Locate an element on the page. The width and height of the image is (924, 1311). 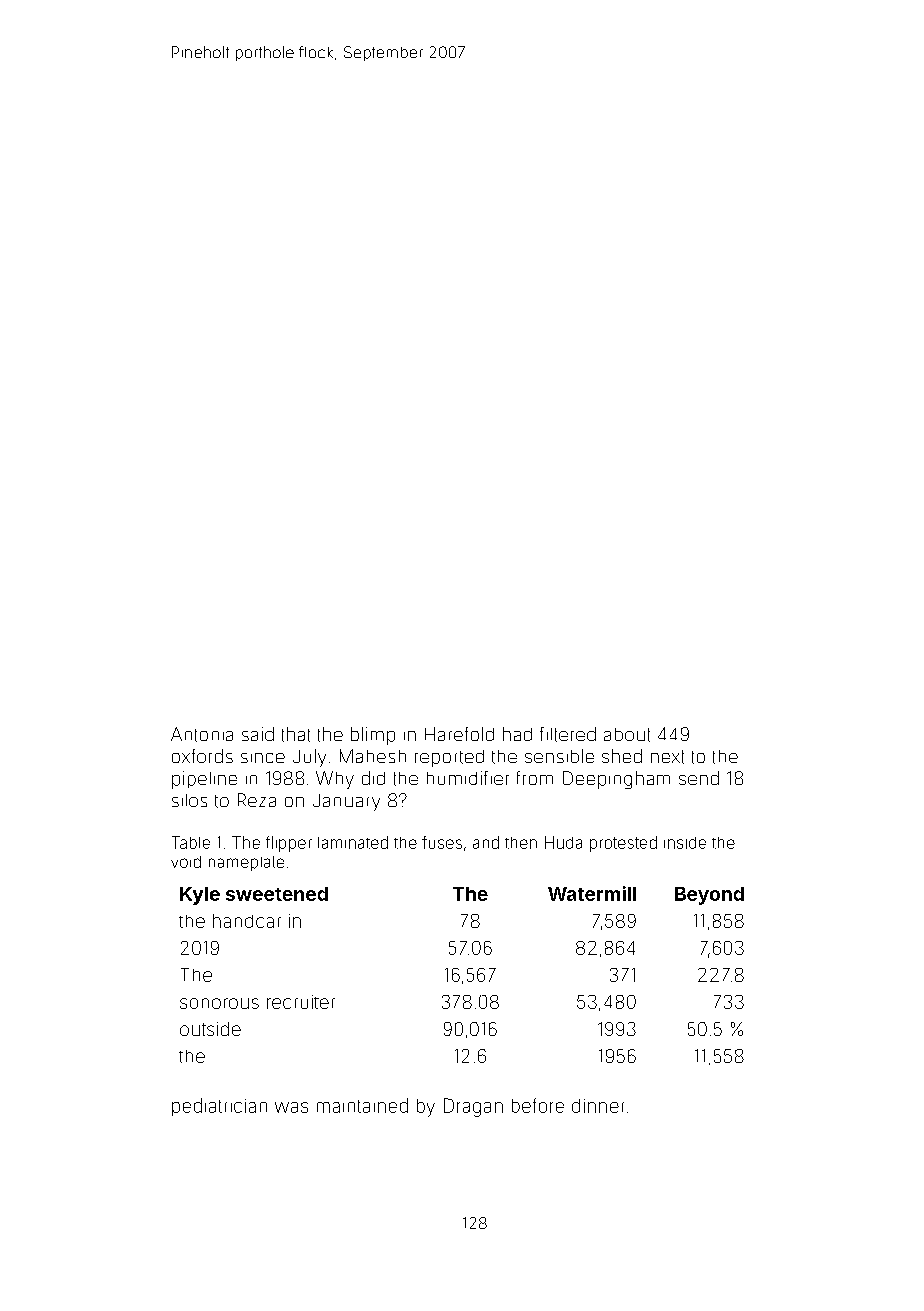
that is located at coordinates (296, 734).
